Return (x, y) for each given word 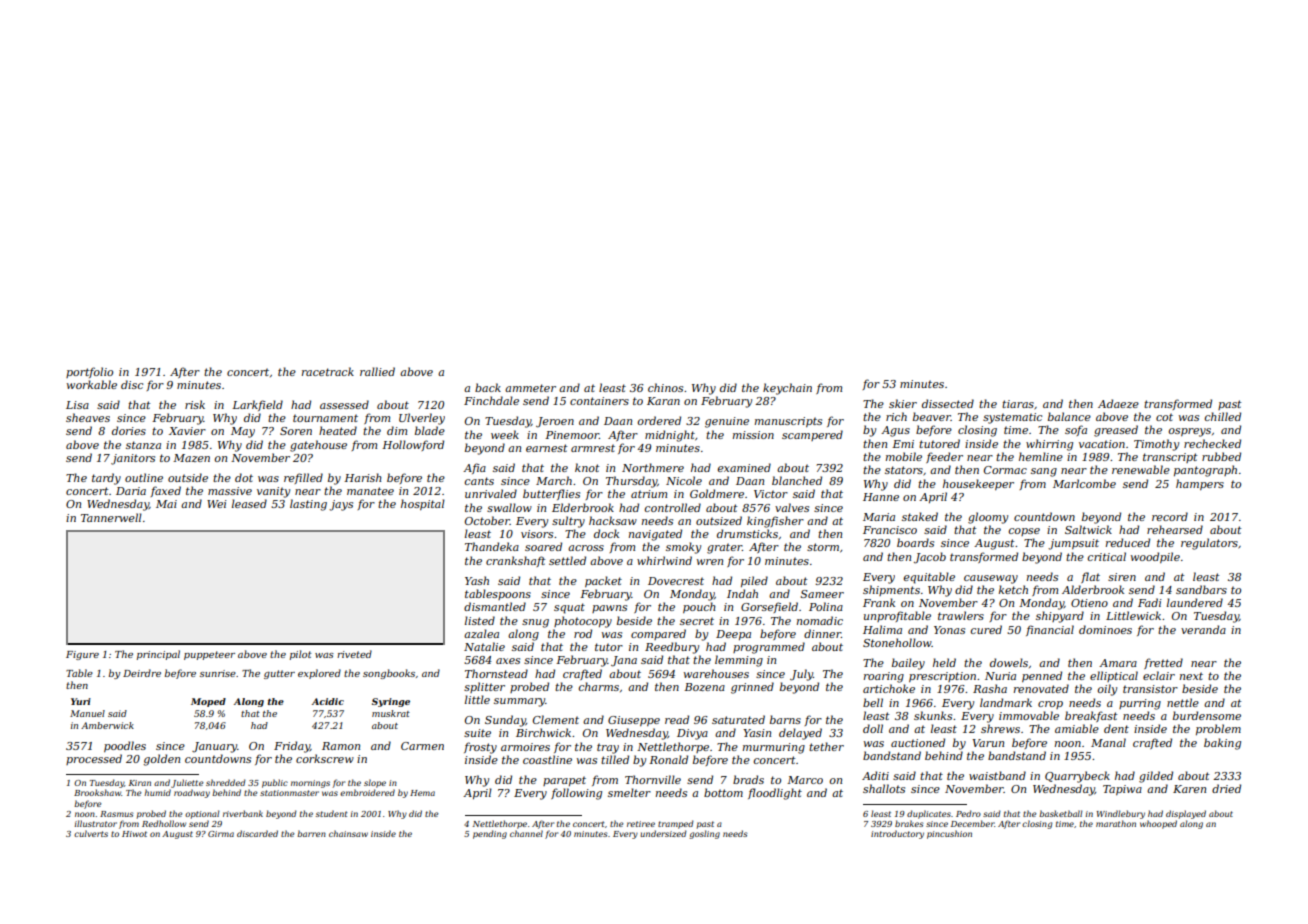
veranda (1203, 629)
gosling (705, 834)
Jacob (930, 558)
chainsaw (348, 833)
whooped (1158, 824)
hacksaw (613, 520)
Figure (82, 655)
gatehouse (318, 446)
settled (567, 560)
